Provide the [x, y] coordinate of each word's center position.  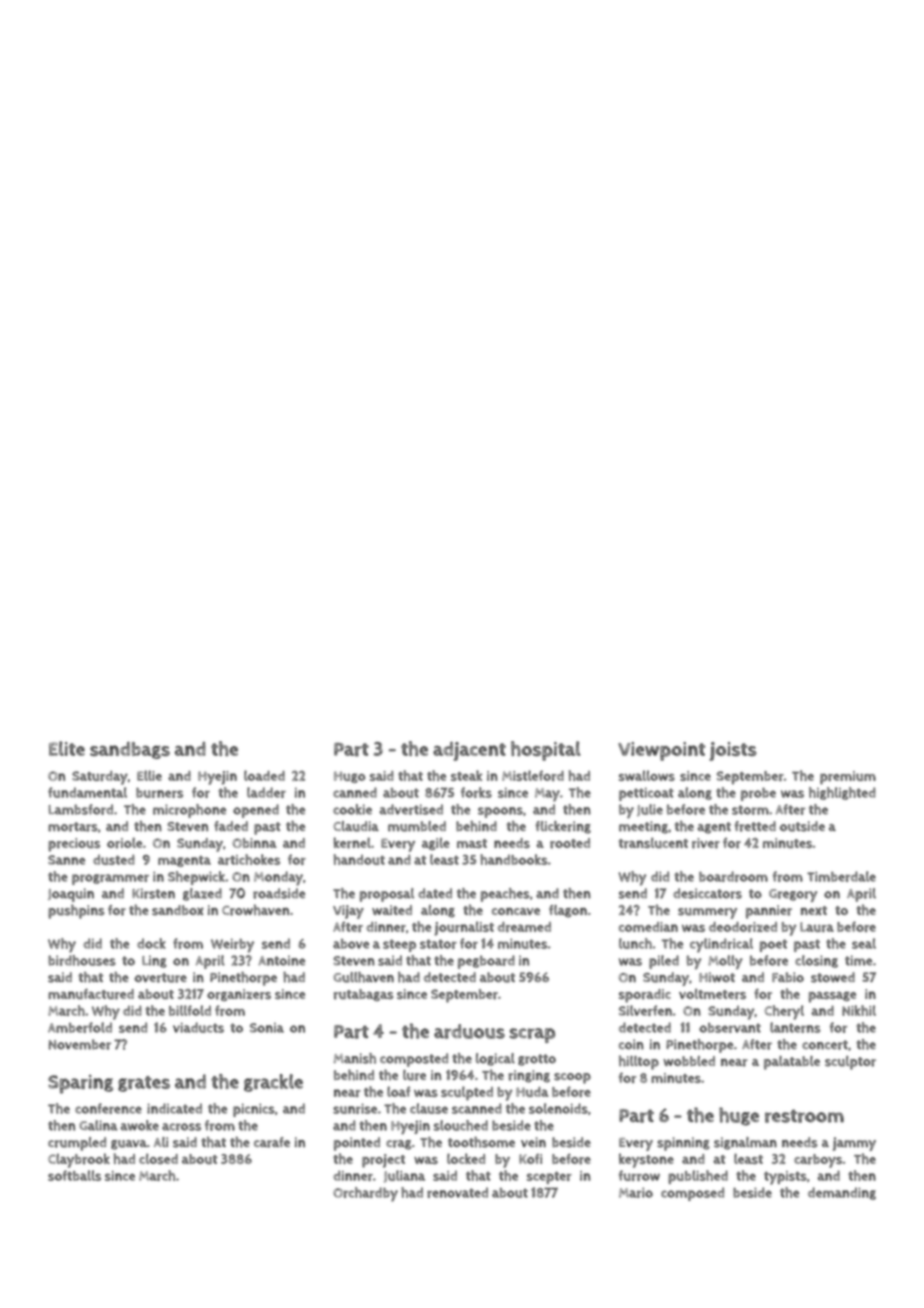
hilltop [639, 1062]
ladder [266, 792]
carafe [272, 1142]
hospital [545, 751]
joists [733, 751]
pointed [357, 1144]
